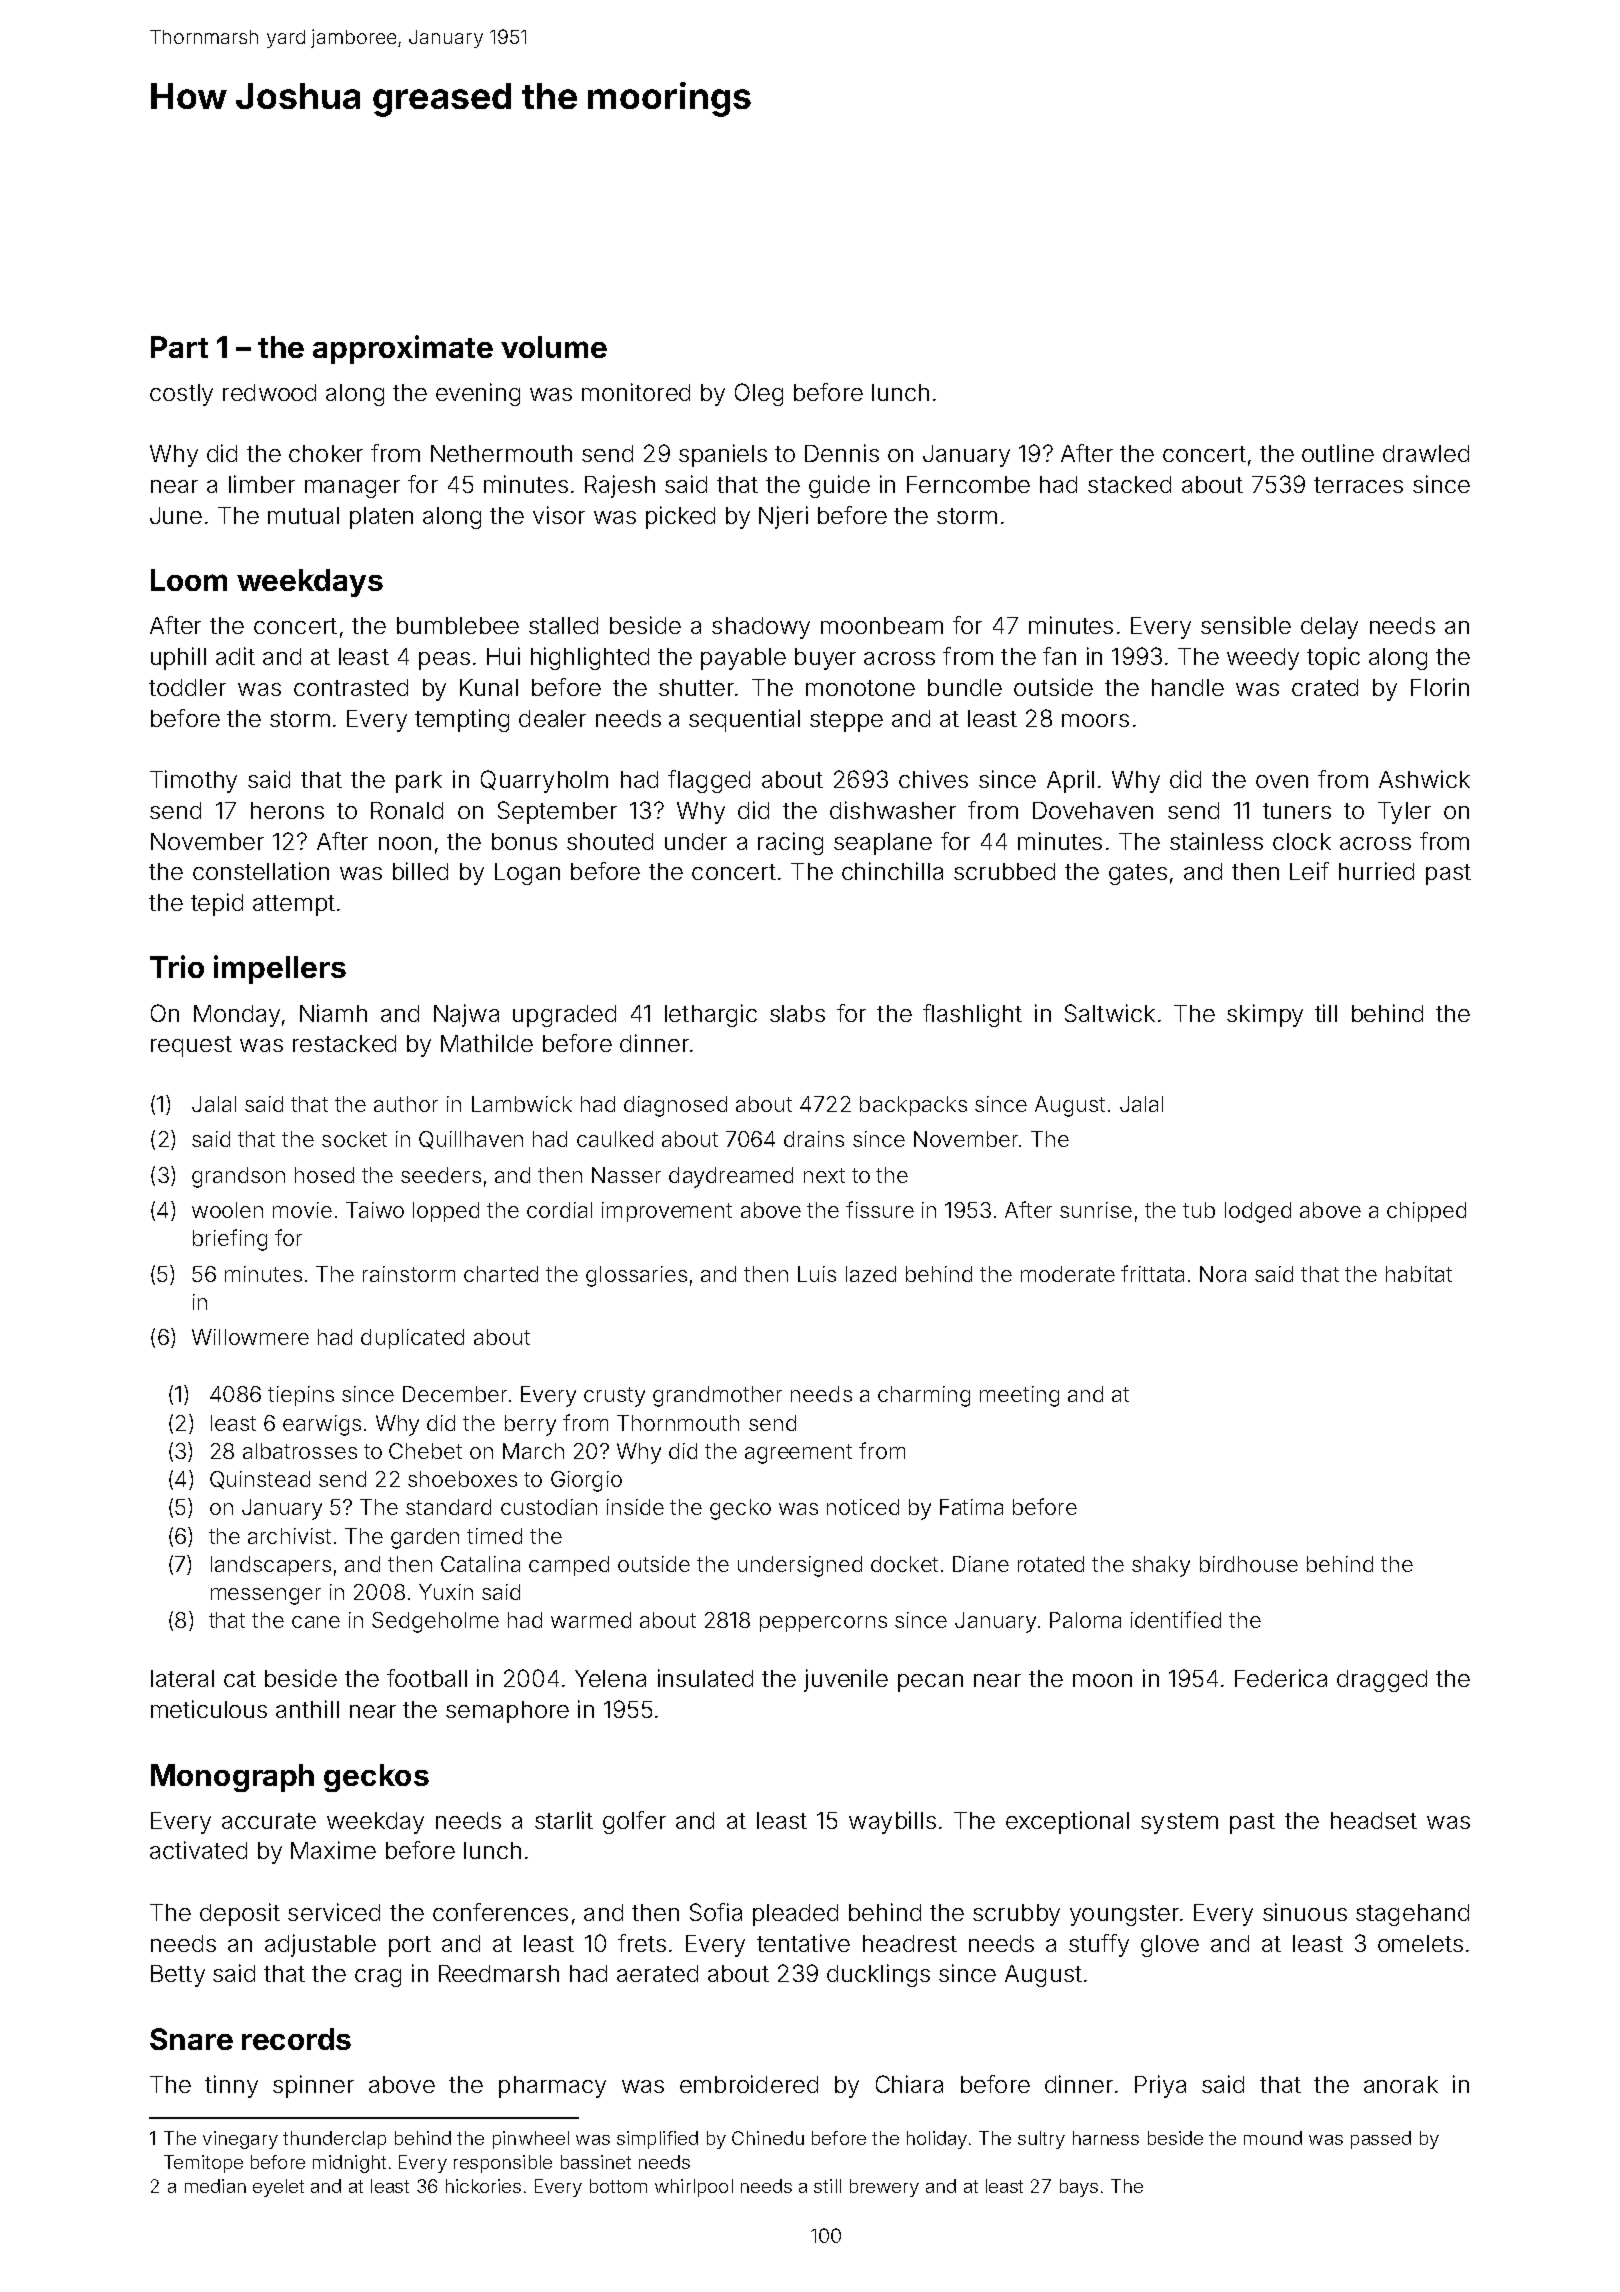  Describe the element at coordinates (893, 810) in the screenshot. I see `dishwasher` at that location.
